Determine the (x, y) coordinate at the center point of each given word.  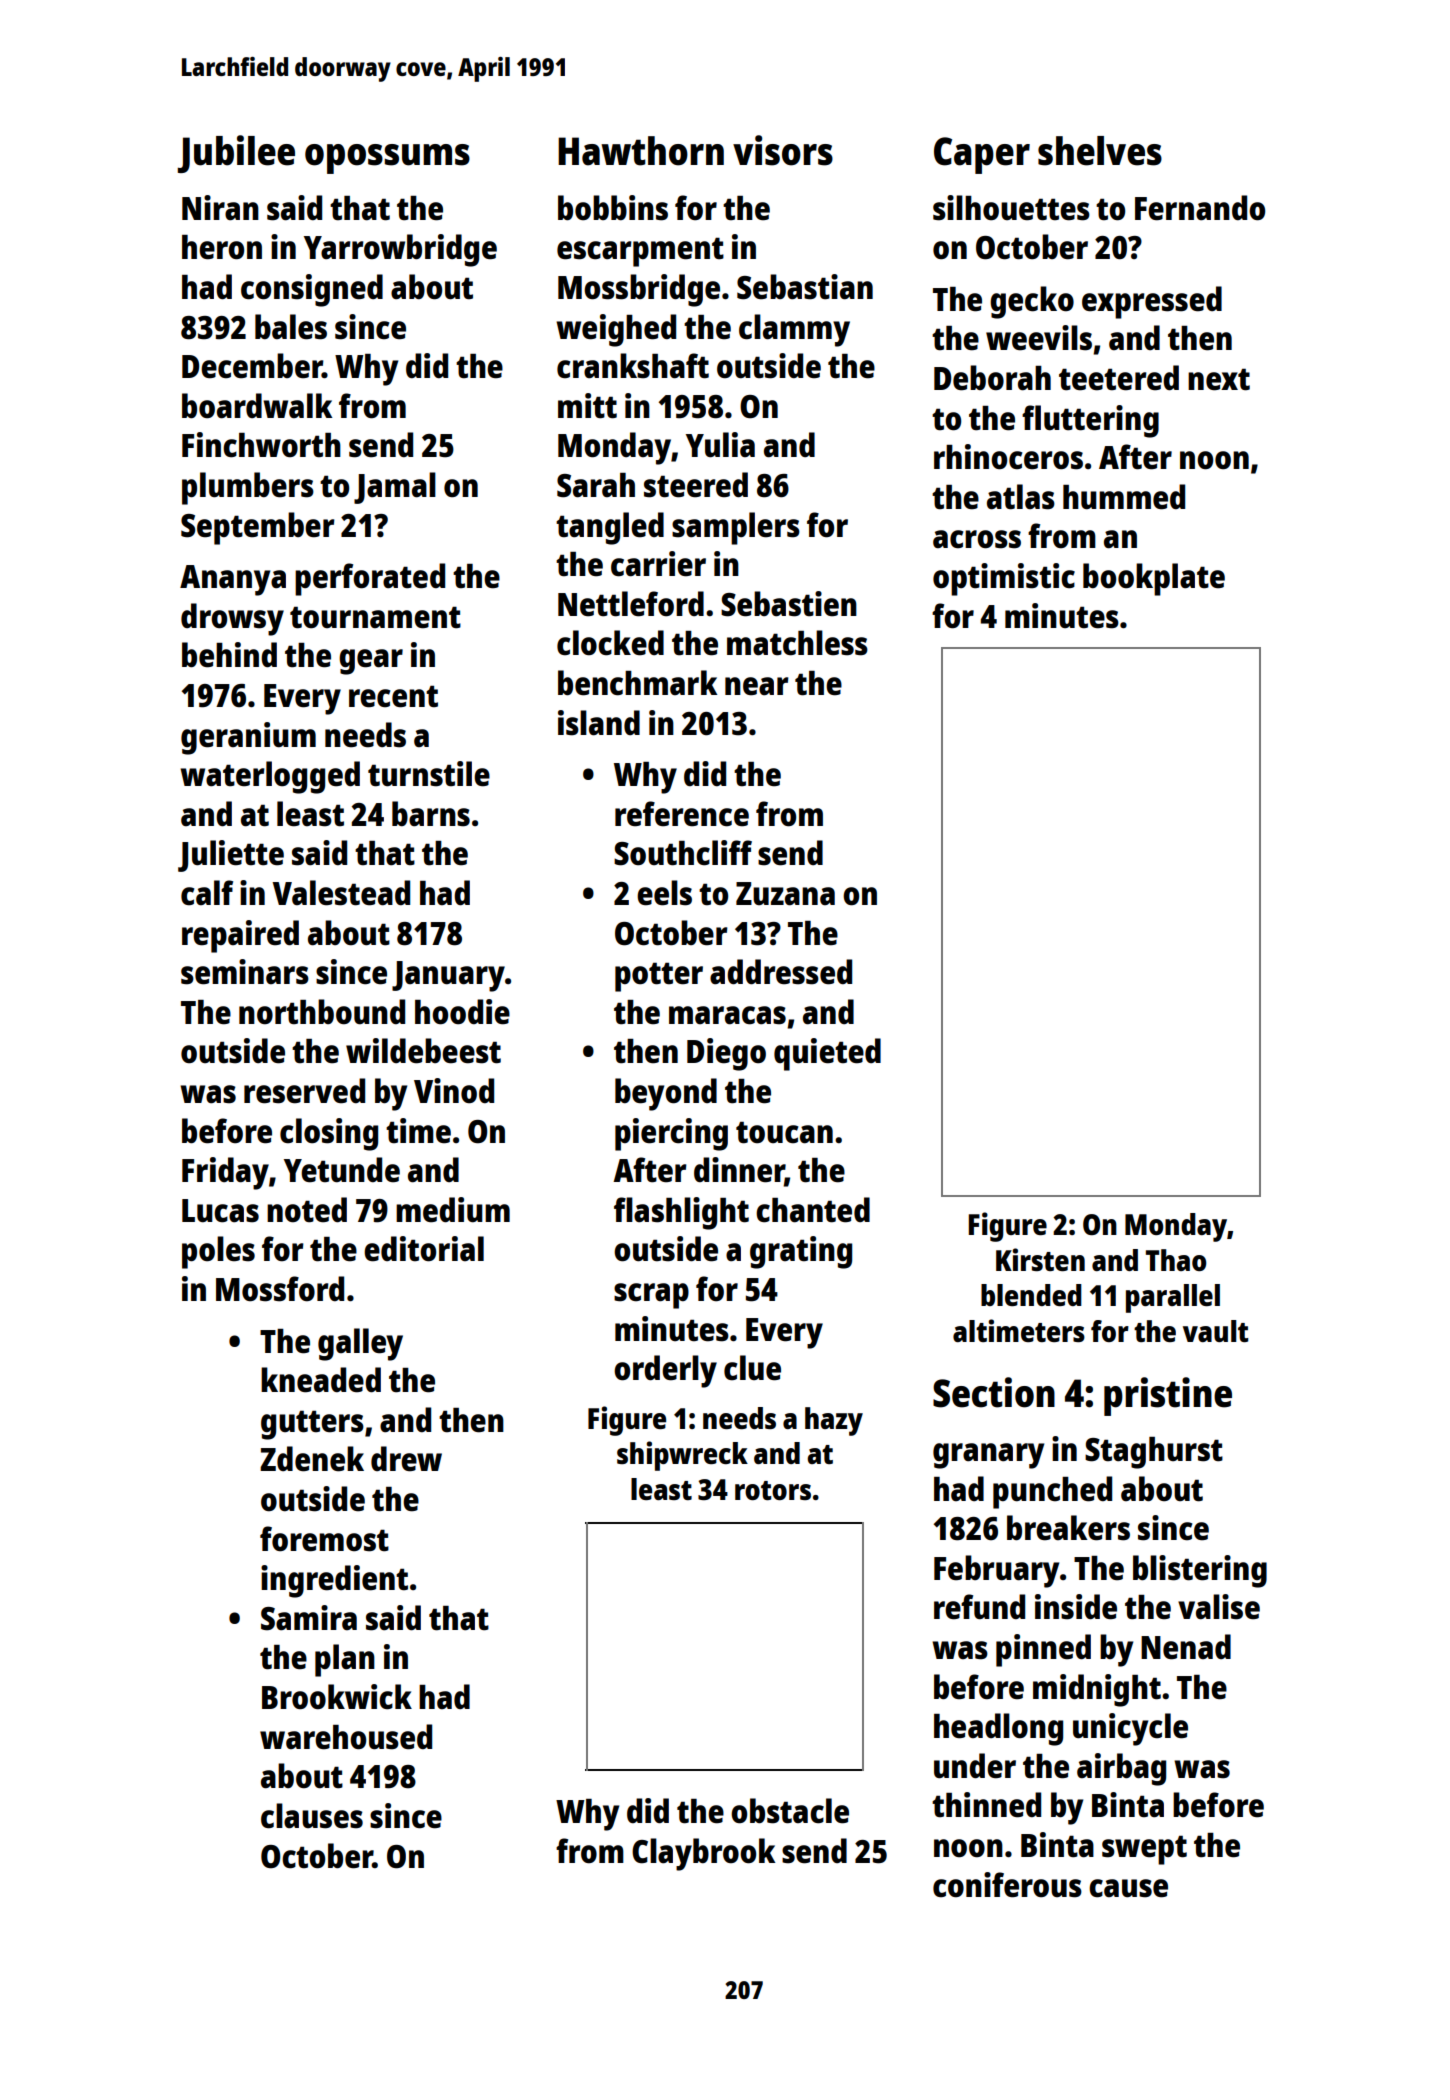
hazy (834, 1421)
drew (406, 1459)
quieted (827, 1054)
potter (659, 977)
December (252, 366)
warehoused (346, 1737)
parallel (1173, 1298)
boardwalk (257, 406)
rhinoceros (1008, 457)
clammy (794, 330)
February (996, 1571)
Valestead (341, 893)
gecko (1032, 302)
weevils (1039, 338)
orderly (665, 1371)
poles (218, 1252)
